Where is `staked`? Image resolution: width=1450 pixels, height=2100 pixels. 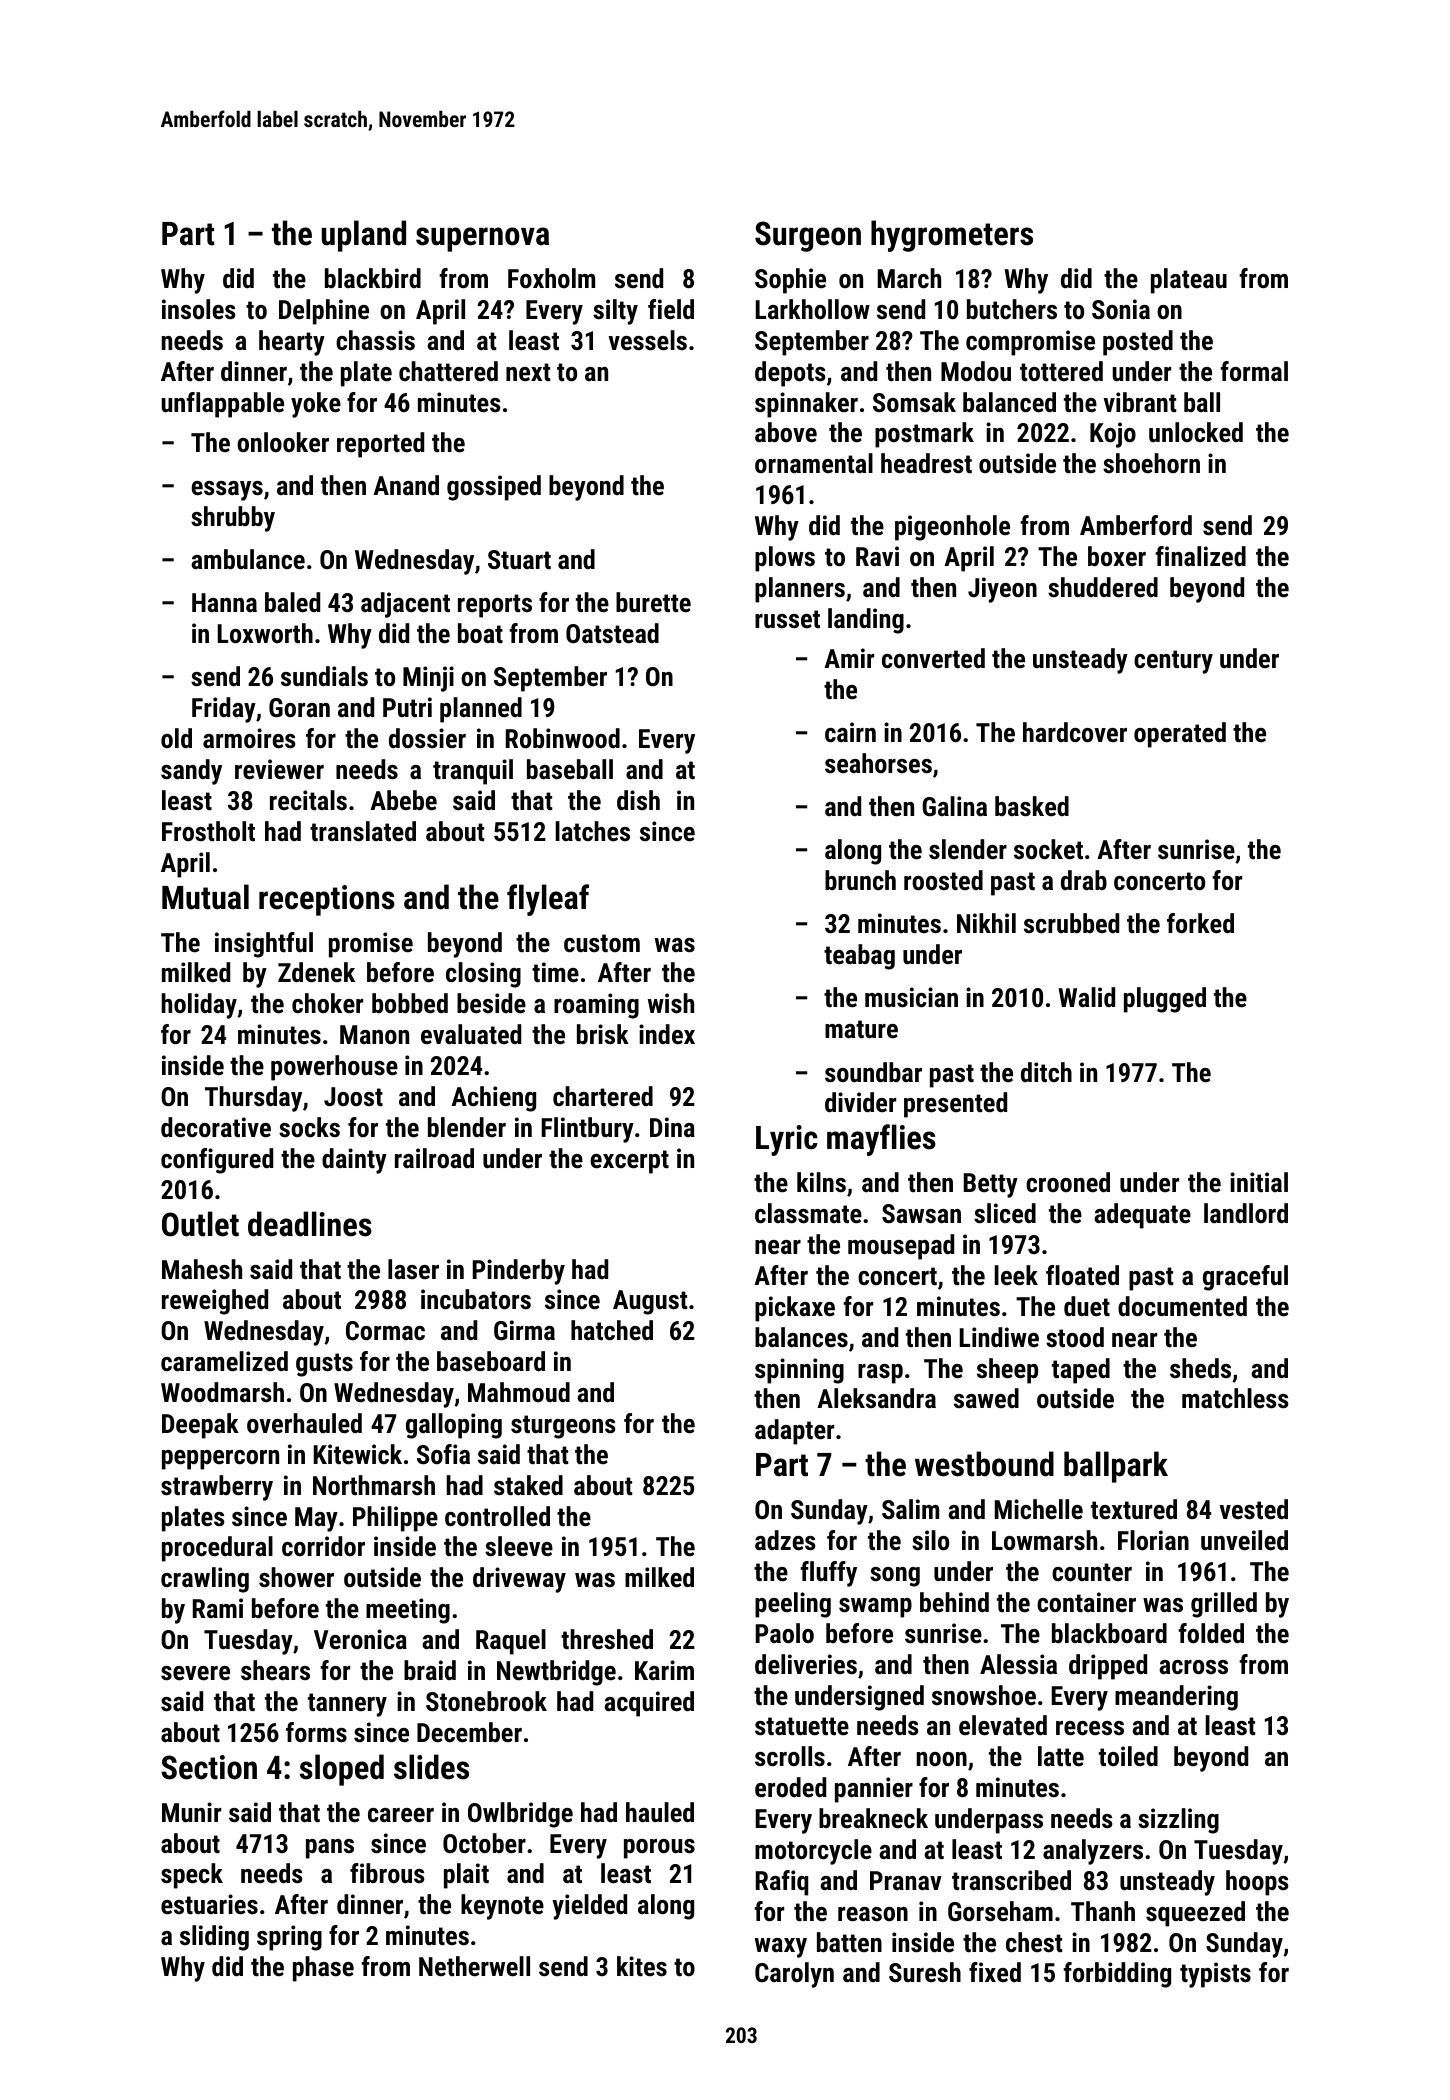 staked is located at coordinates (528, 1485).
